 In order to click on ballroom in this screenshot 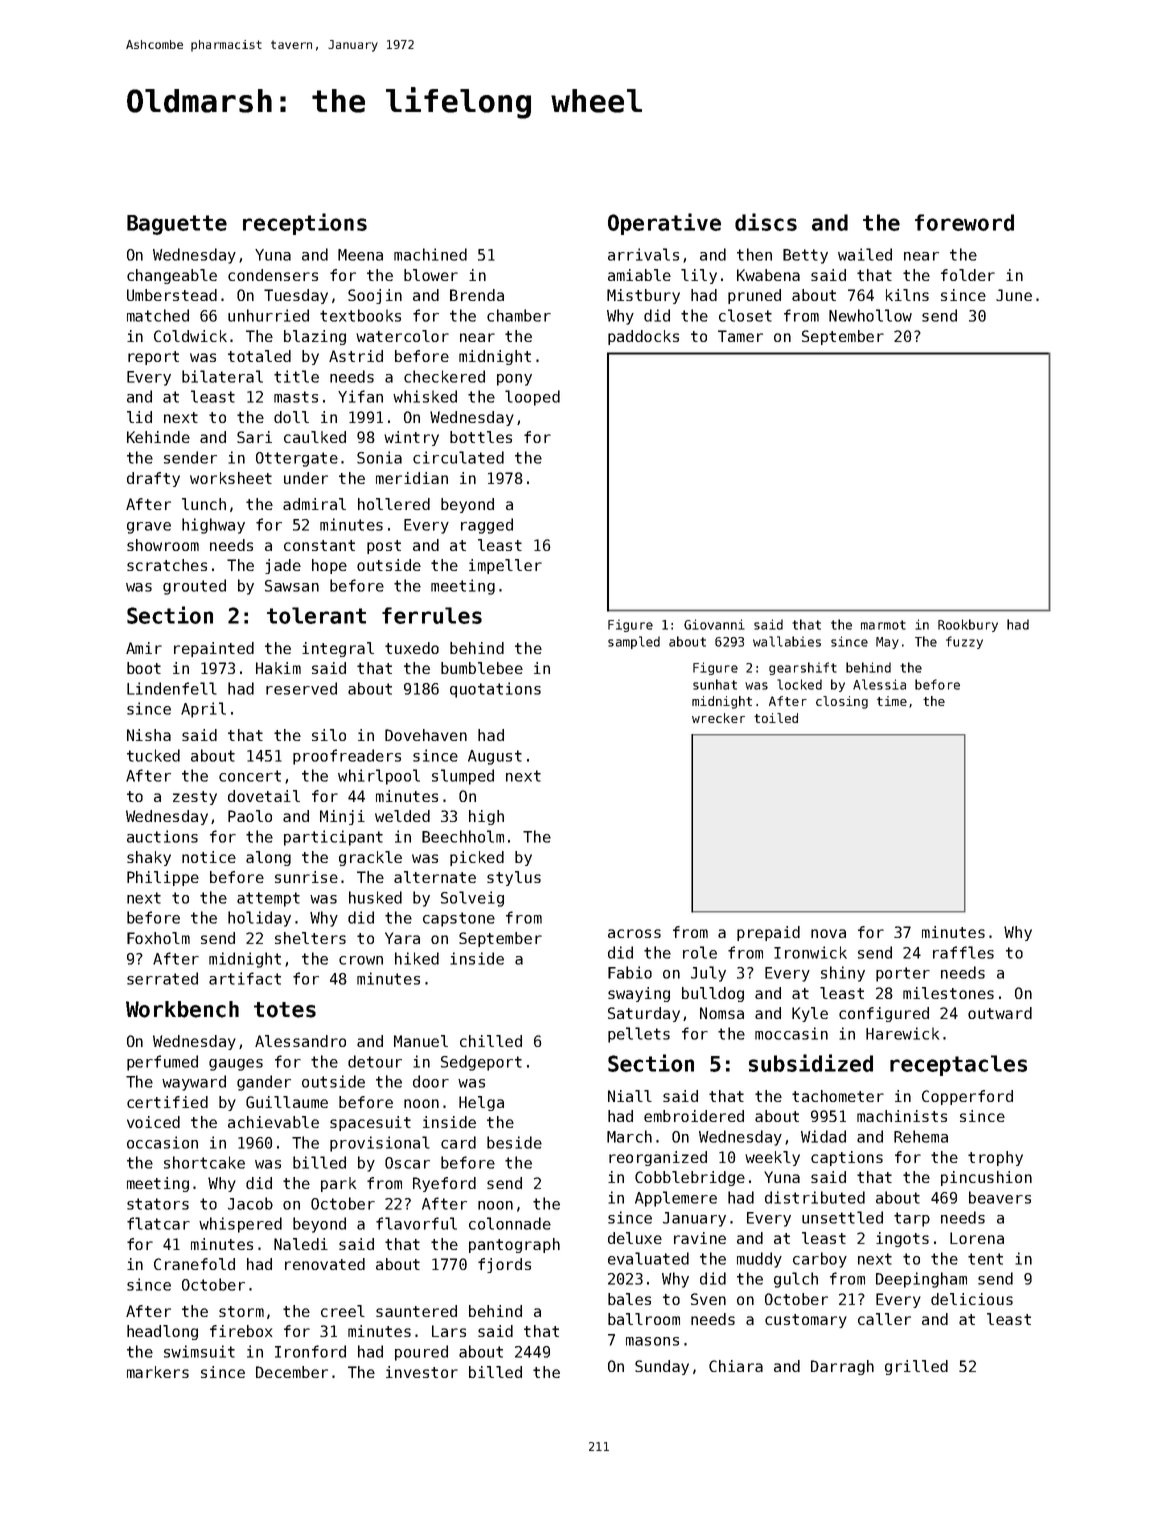, I will do `click(644, 1319)`.
